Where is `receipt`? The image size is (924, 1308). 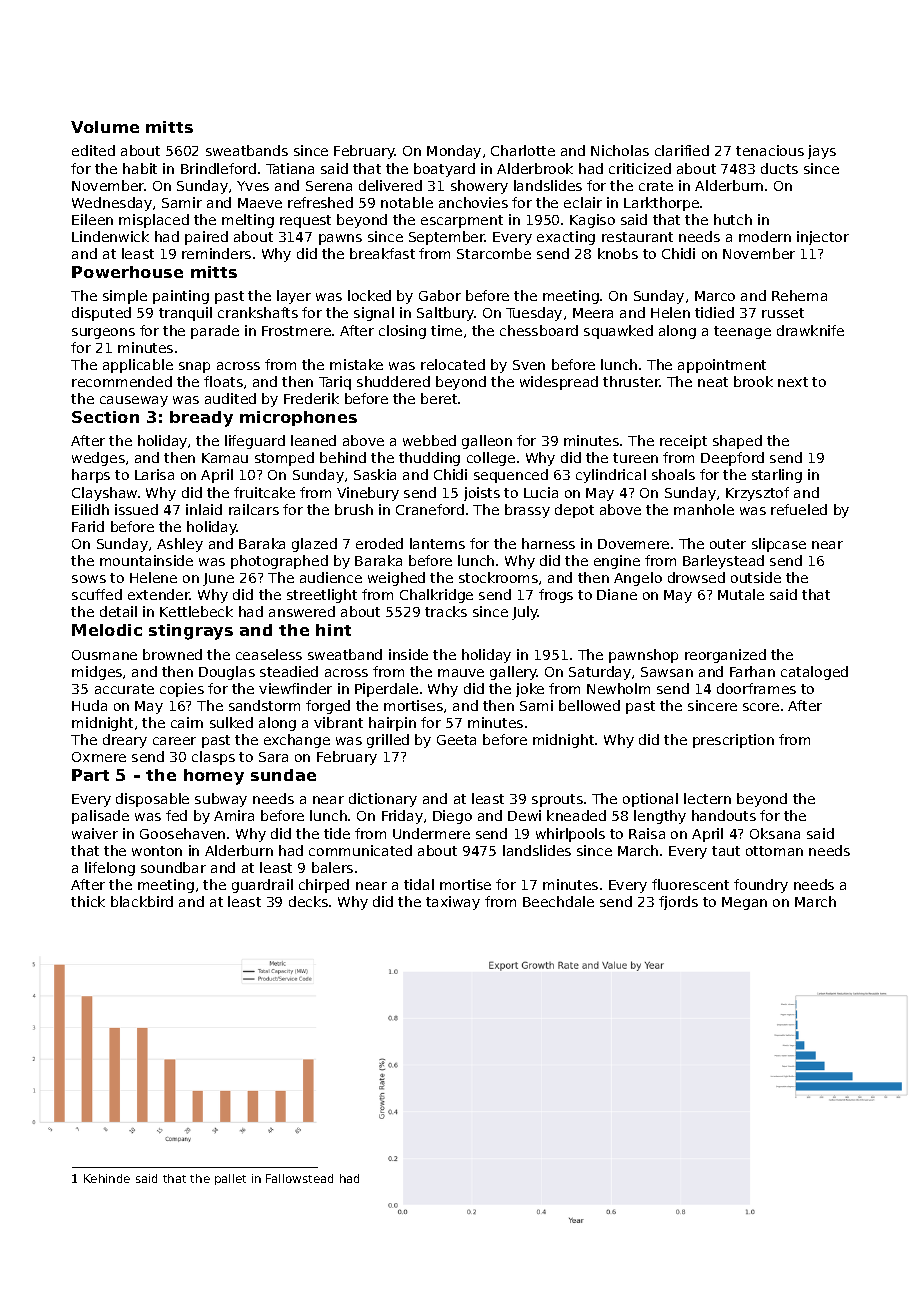 receipt is located at coordinates (683, 442).
